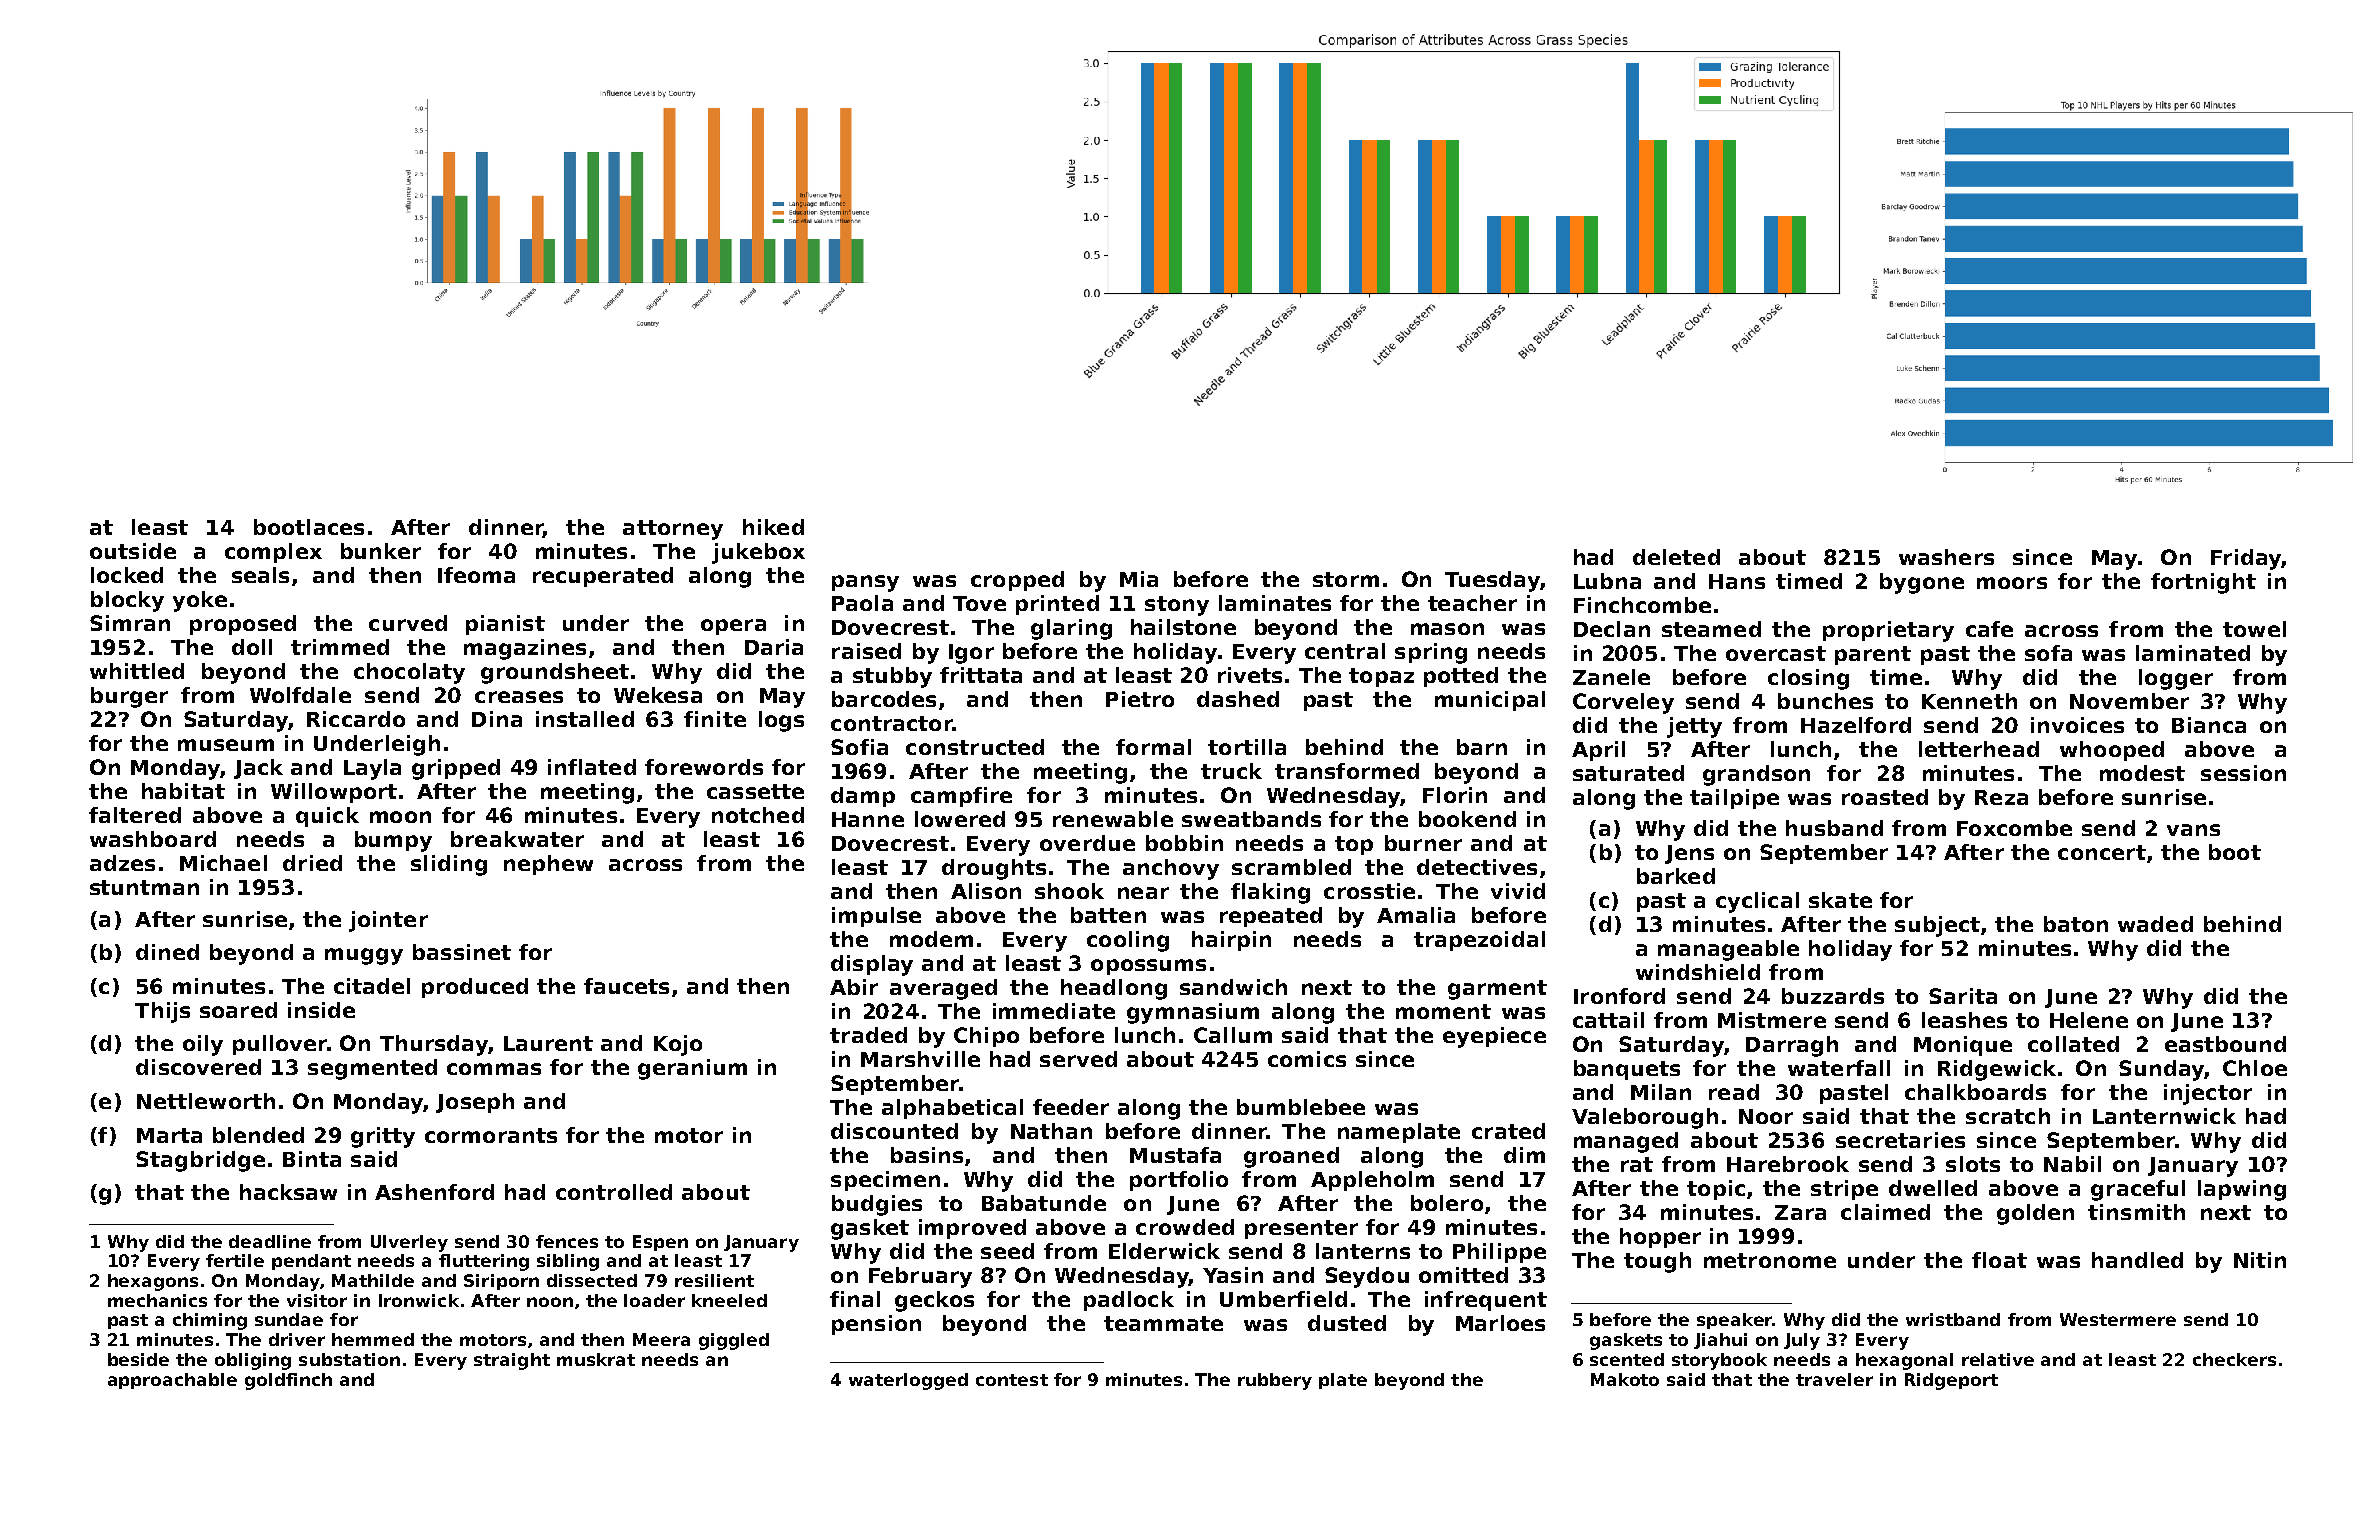 The width and height of the screenshot is (2377, 1538). Describe the element at coordinates (673, 530) in the screenshot. I see `attorney` at that location.
